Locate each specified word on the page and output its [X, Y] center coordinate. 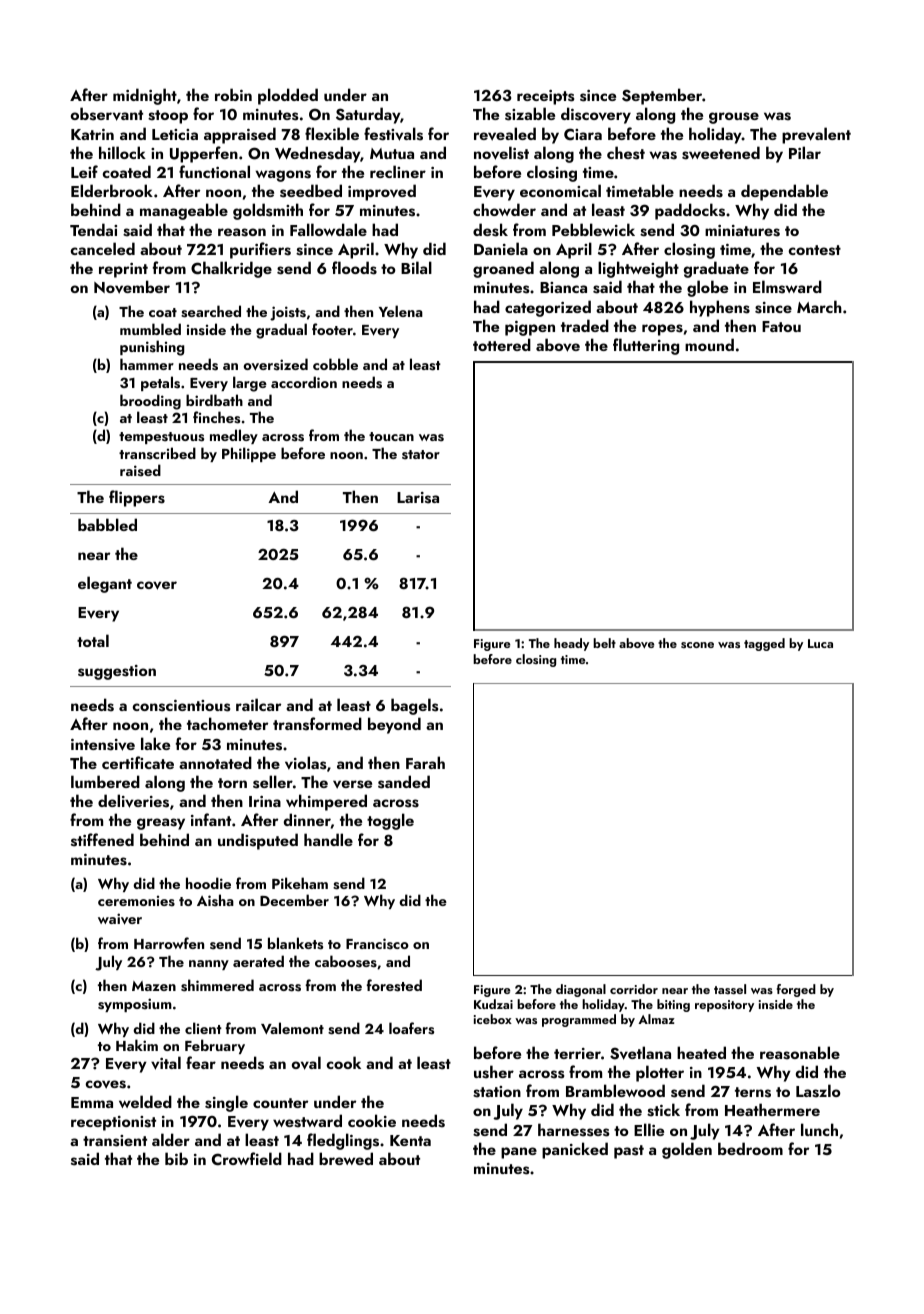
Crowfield [247, 1158]
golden [687, 1150]
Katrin [92, 134]
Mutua [392, 153]
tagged [764, 644]
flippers [137, 498]
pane [519, 1153]
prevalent [816, 135]
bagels [414, 706]
